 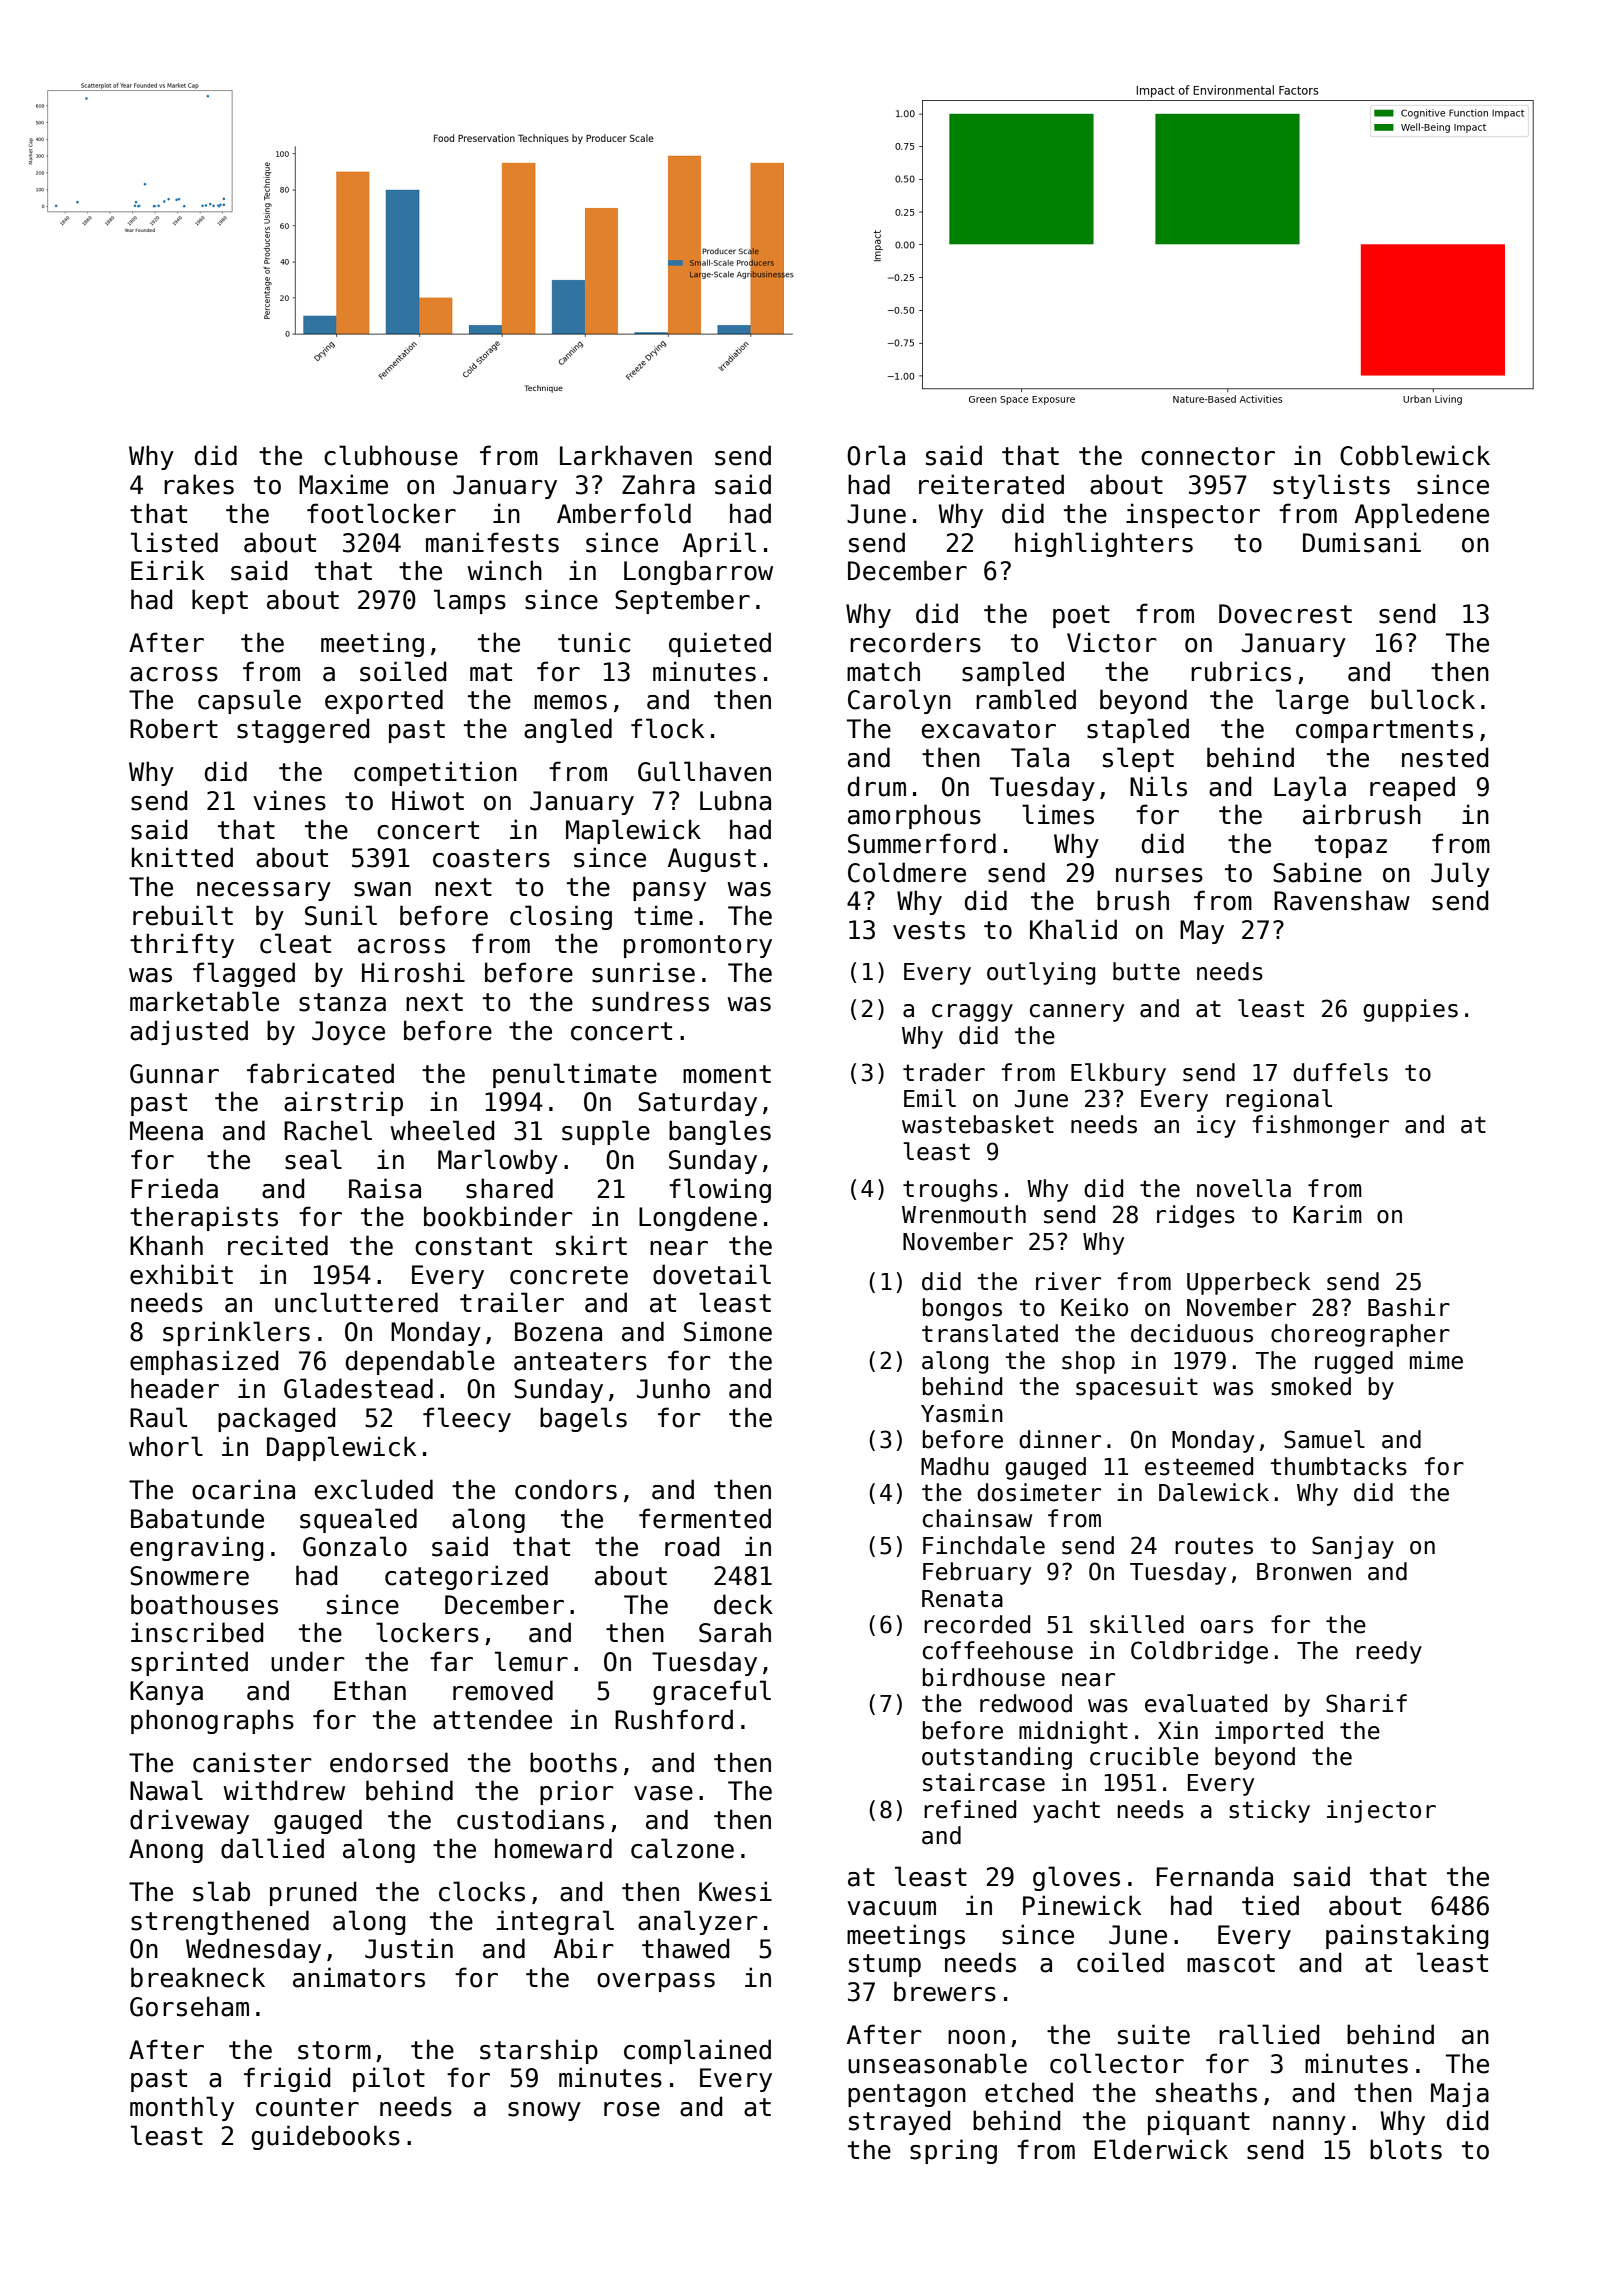 What do you see at coordinates (1381, 1811) in the page?
I see `injector` at bounding box center [1381, 1811].
